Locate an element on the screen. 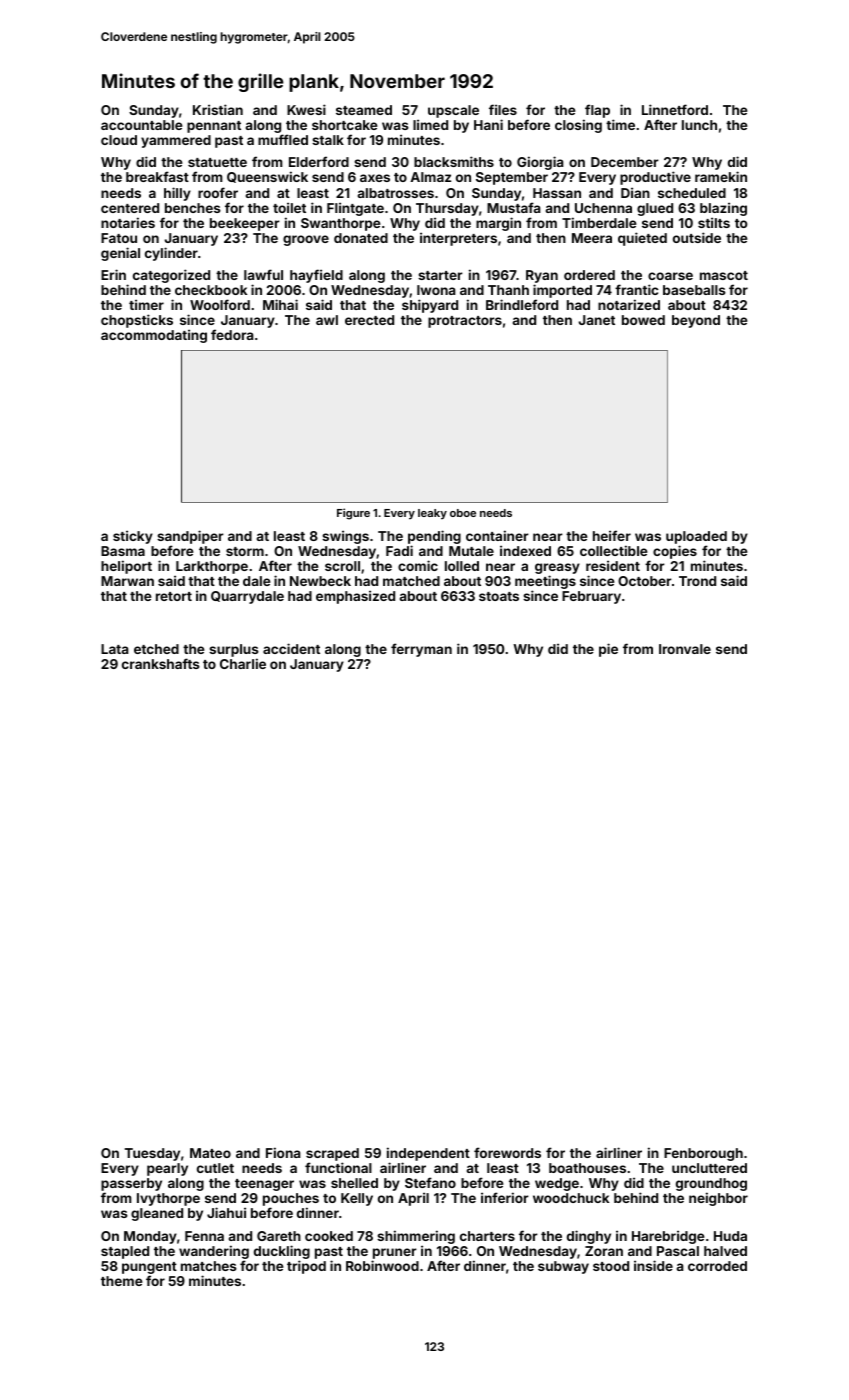 This screenshot has height=1400, width=849. lunch is located at coordinates (699, 125).
